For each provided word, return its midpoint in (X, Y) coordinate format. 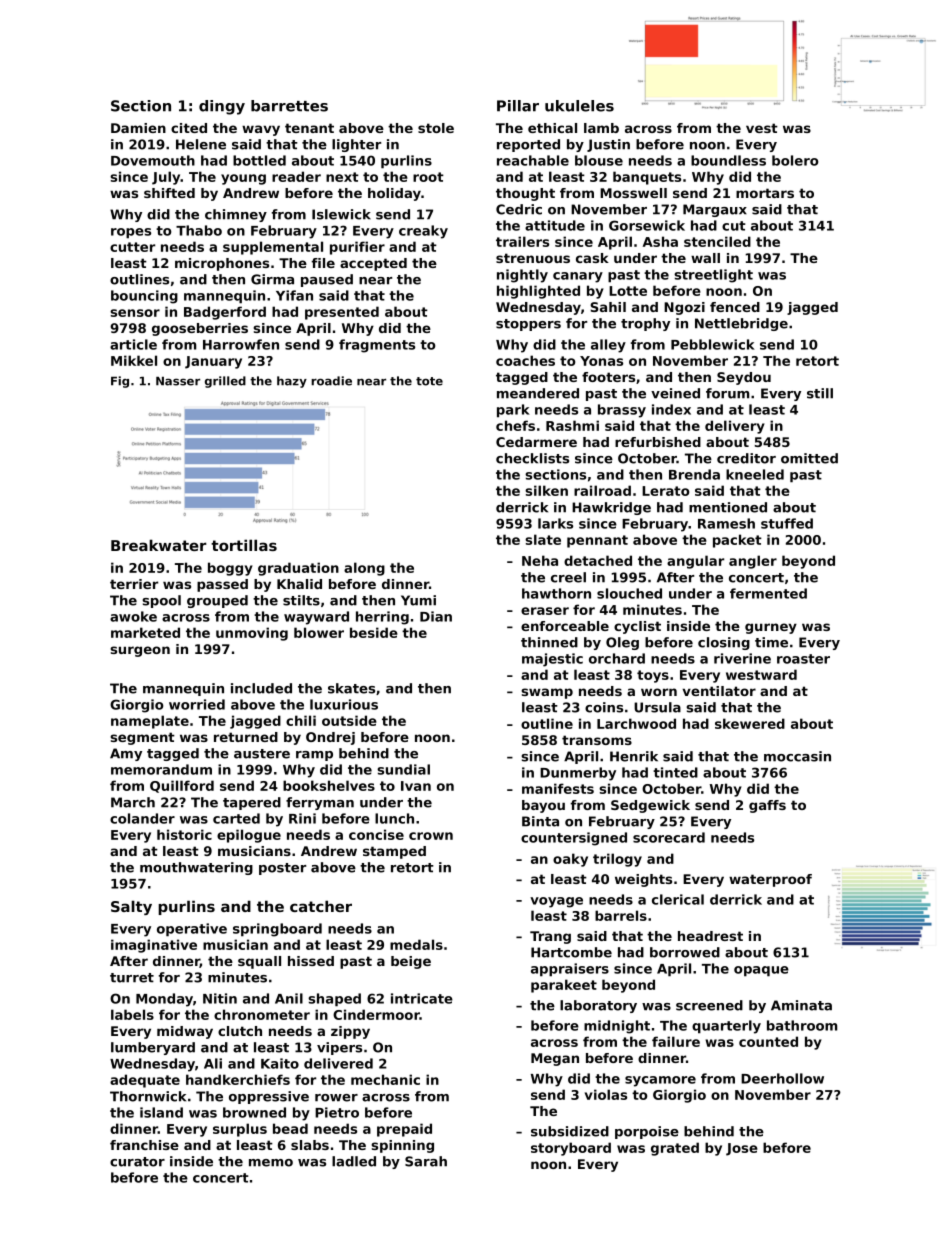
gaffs (767, 806)
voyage (556, 902)
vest (762, 128)
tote (429, 381)
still (820, 393)
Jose (742, 1149)
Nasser (178, 381)
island (161, 1112)
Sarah (426, 1161)
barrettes (289, 106)
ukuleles (579, 106)
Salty (131, 907)
